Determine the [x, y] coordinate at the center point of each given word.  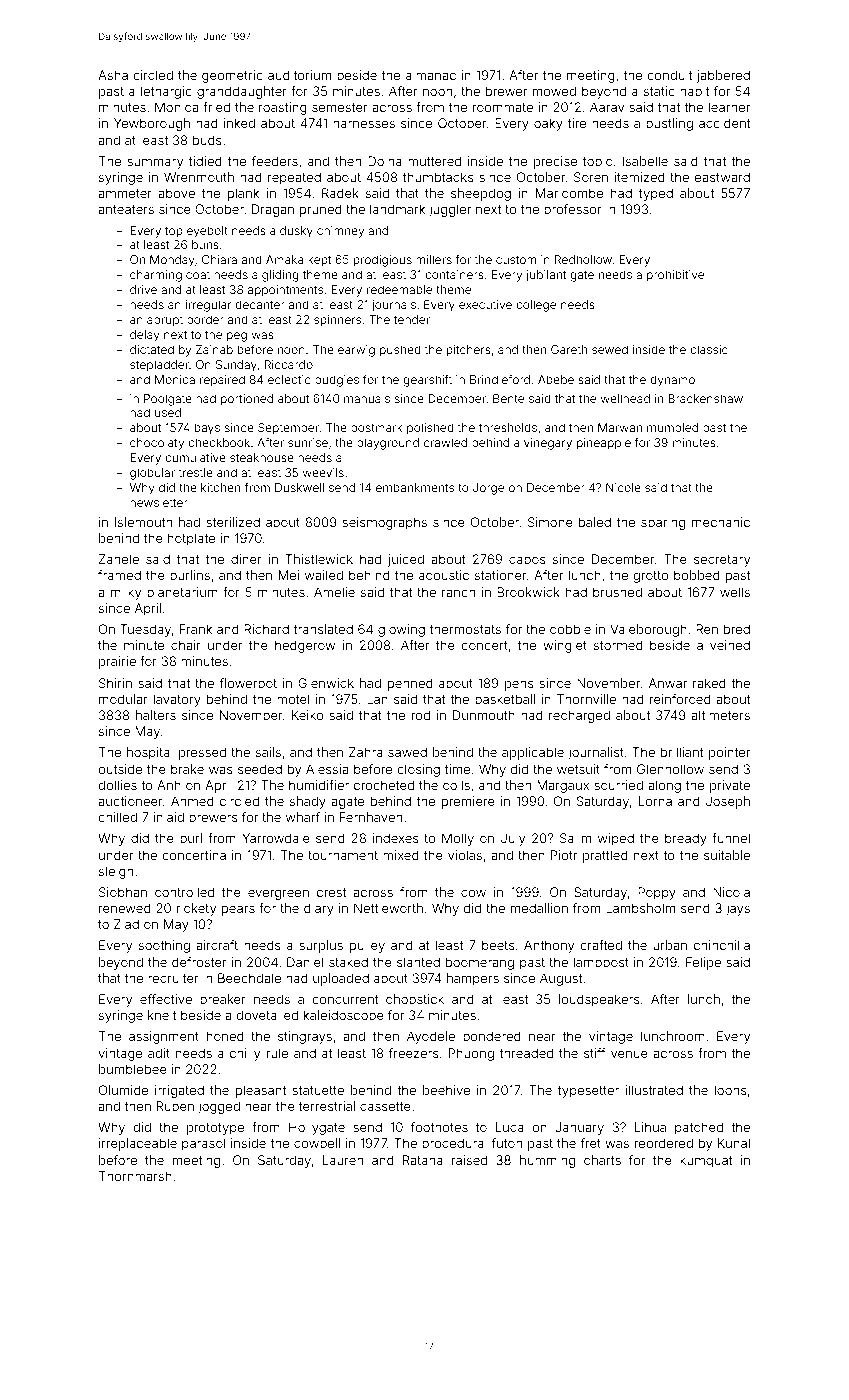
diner [246, 559]
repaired [222, 381]
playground [388, 444]
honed [225, 1036]
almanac [431, 75]
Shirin [115, 683]
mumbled [672, 427]
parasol [203, 1144]
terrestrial [327, 1106]
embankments [415, 487]
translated [323, 629]
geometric [232, 76]
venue [629, 1054]
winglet [565, 646]
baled [595, 522]
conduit [670, 75]
